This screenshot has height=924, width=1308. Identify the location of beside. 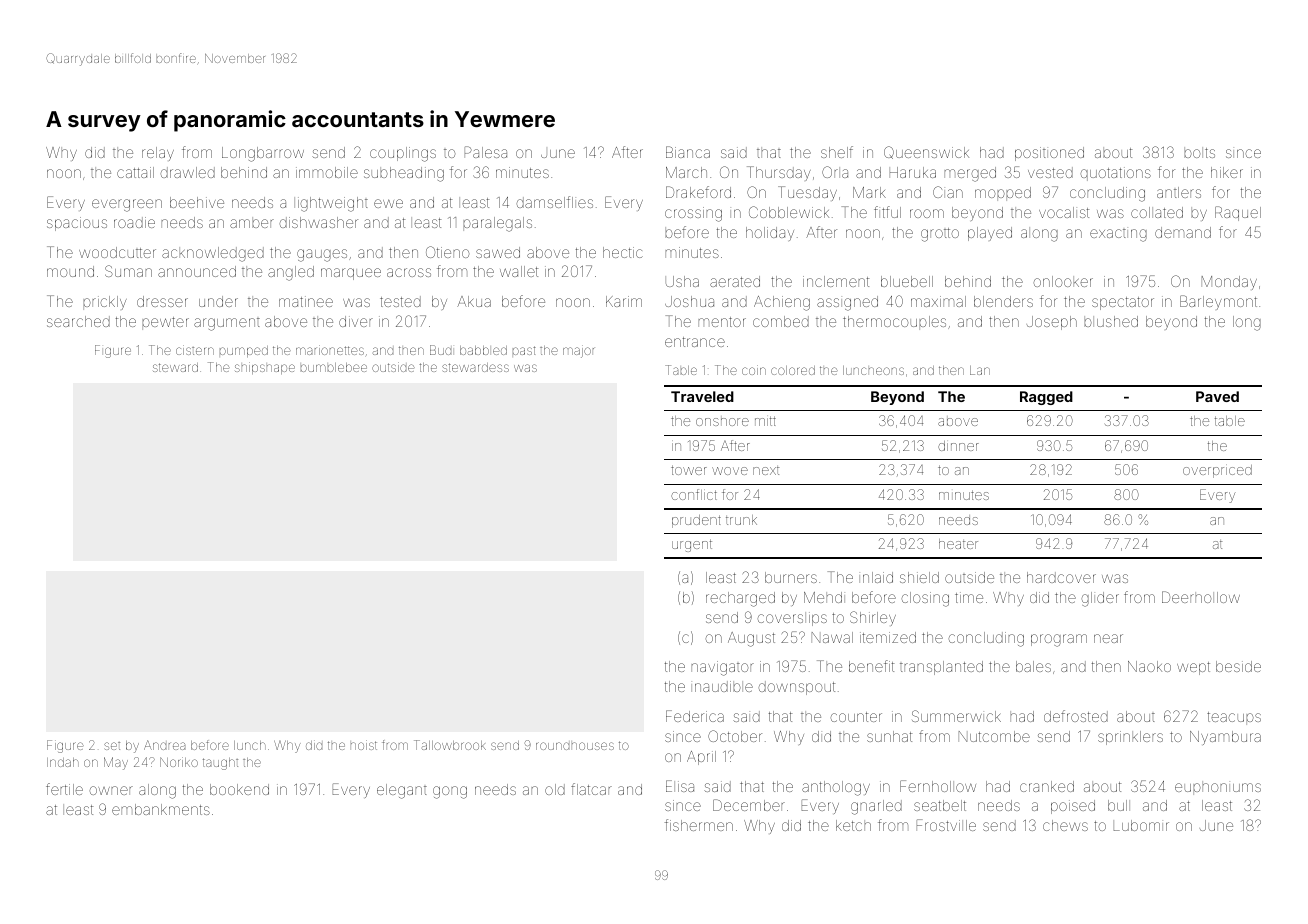
(1238, 666).
